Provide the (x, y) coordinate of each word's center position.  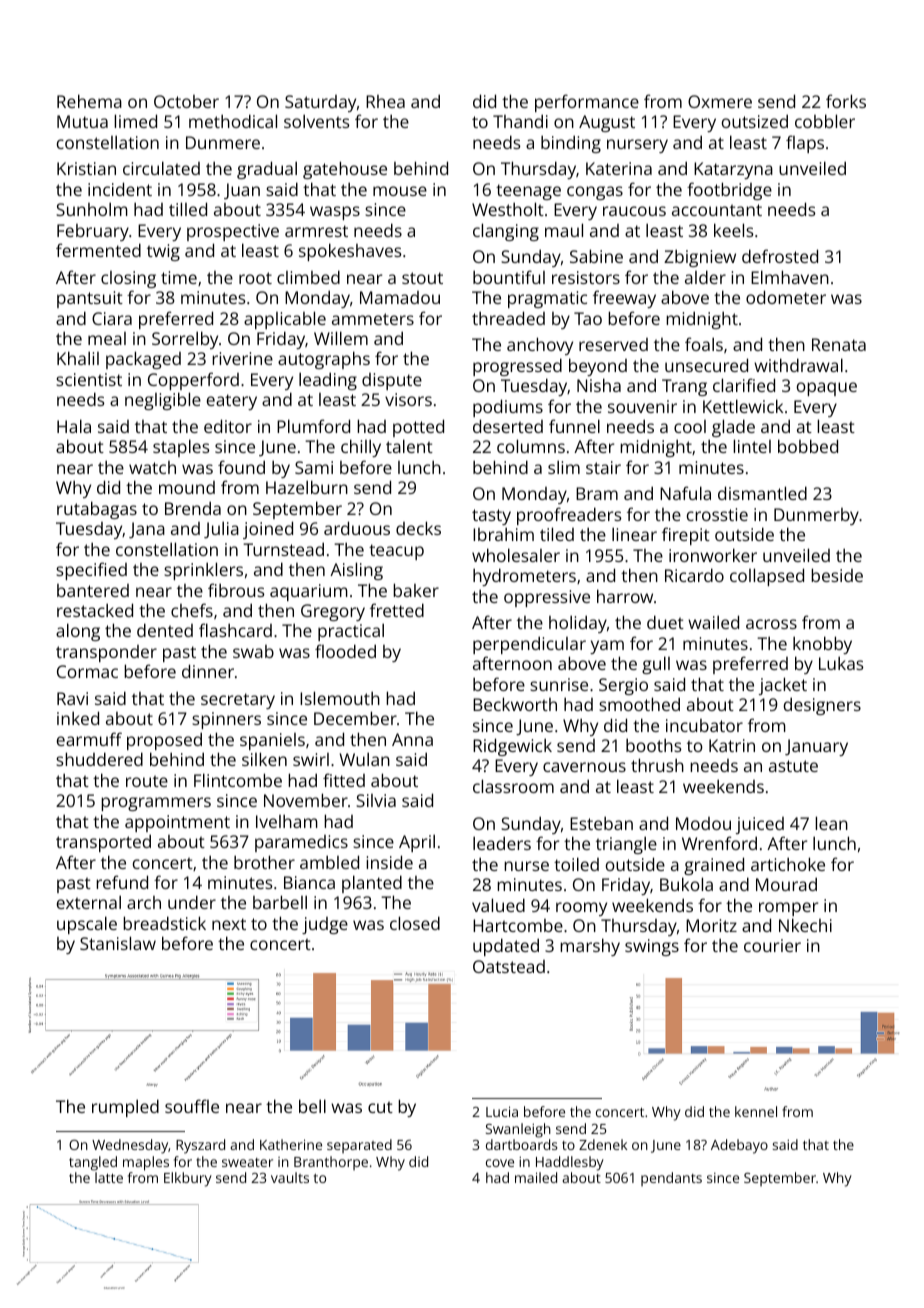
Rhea (385, 101)
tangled (93, 1163)
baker (416, 590)
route (147, 781)
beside (837, 575)
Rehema (89, 101)
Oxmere (720, 101)
